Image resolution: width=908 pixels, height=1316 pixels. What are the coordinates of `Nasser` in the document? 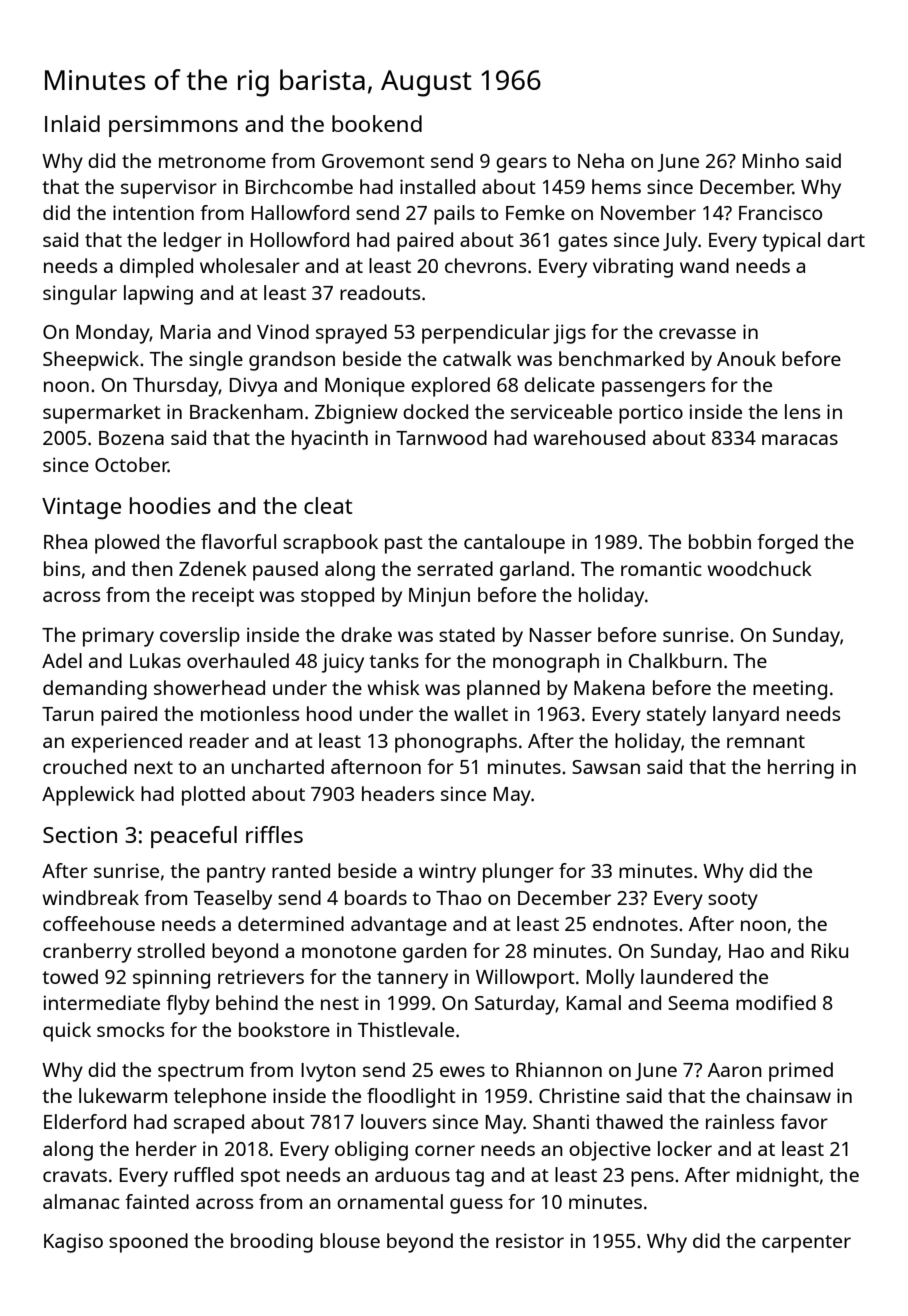 It's located at (561, 635).
